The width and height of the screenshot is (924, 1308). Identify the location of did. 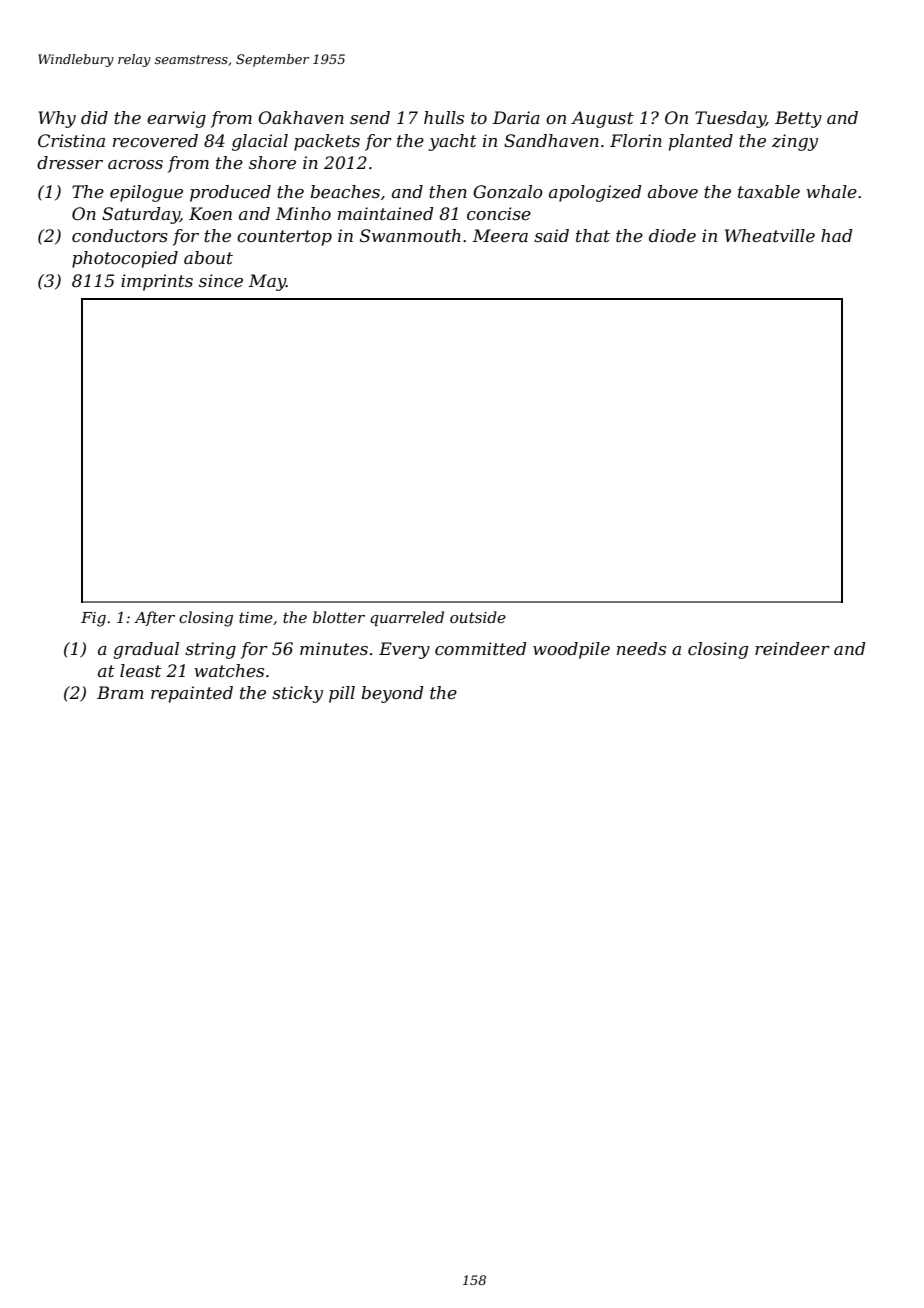
(94, 117).
